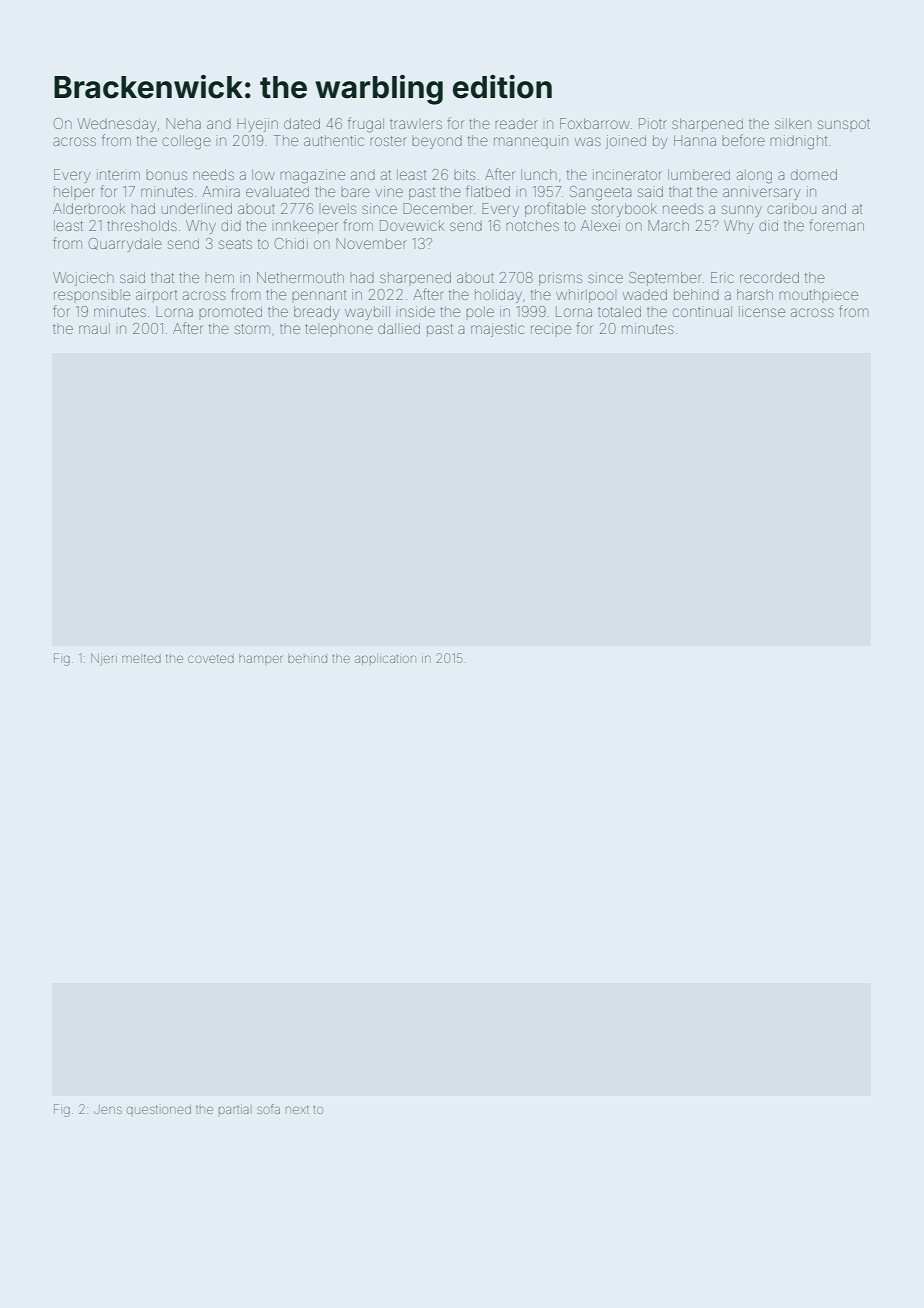 The image size is (924, 1308). I want to click on sofa, so click(268, 1109).
